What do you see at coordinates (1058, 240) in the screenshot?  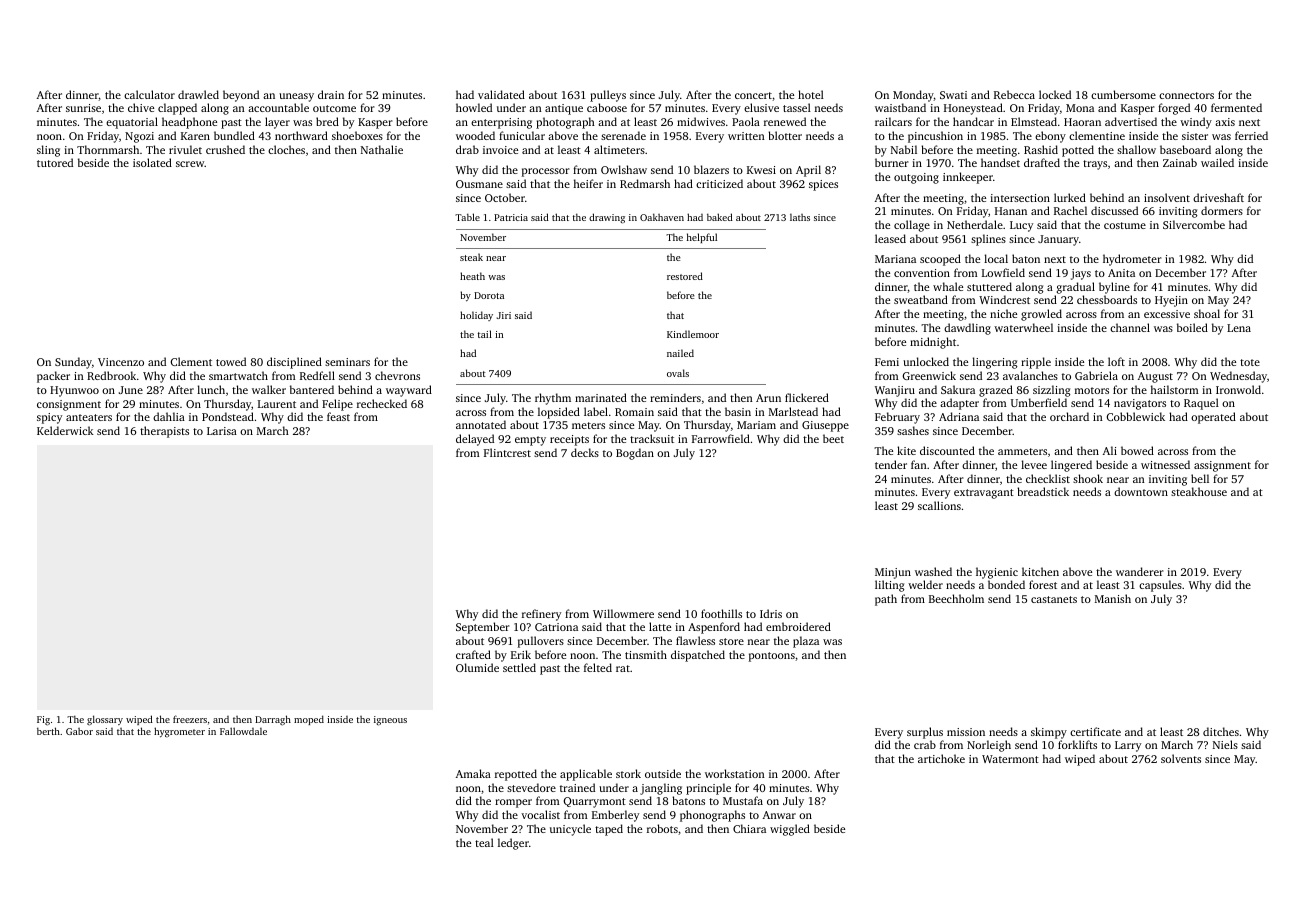 I see `January` at bounding box center [1058, 240].
